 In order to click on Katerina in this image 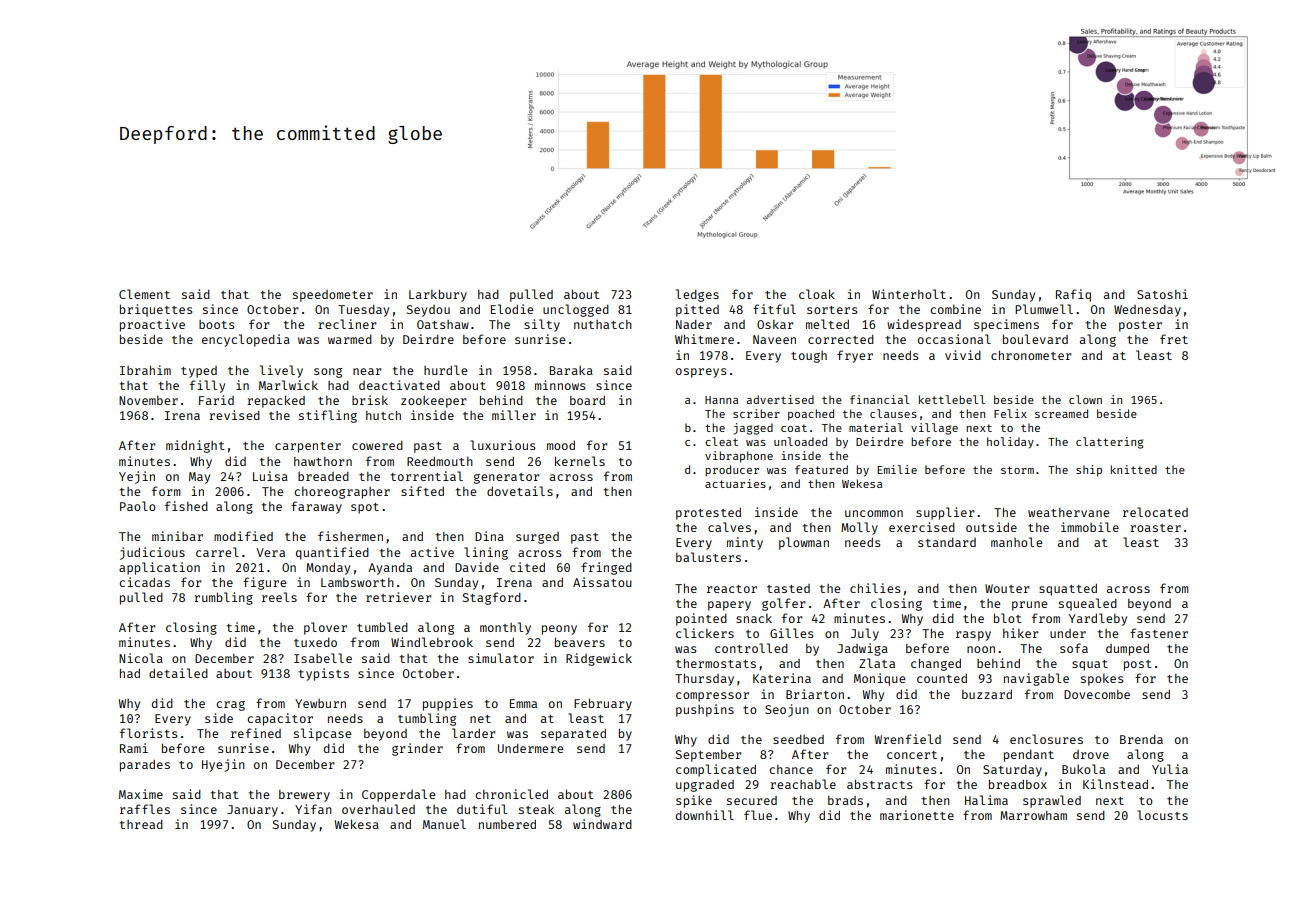, I will do `click(782, 678)`.
